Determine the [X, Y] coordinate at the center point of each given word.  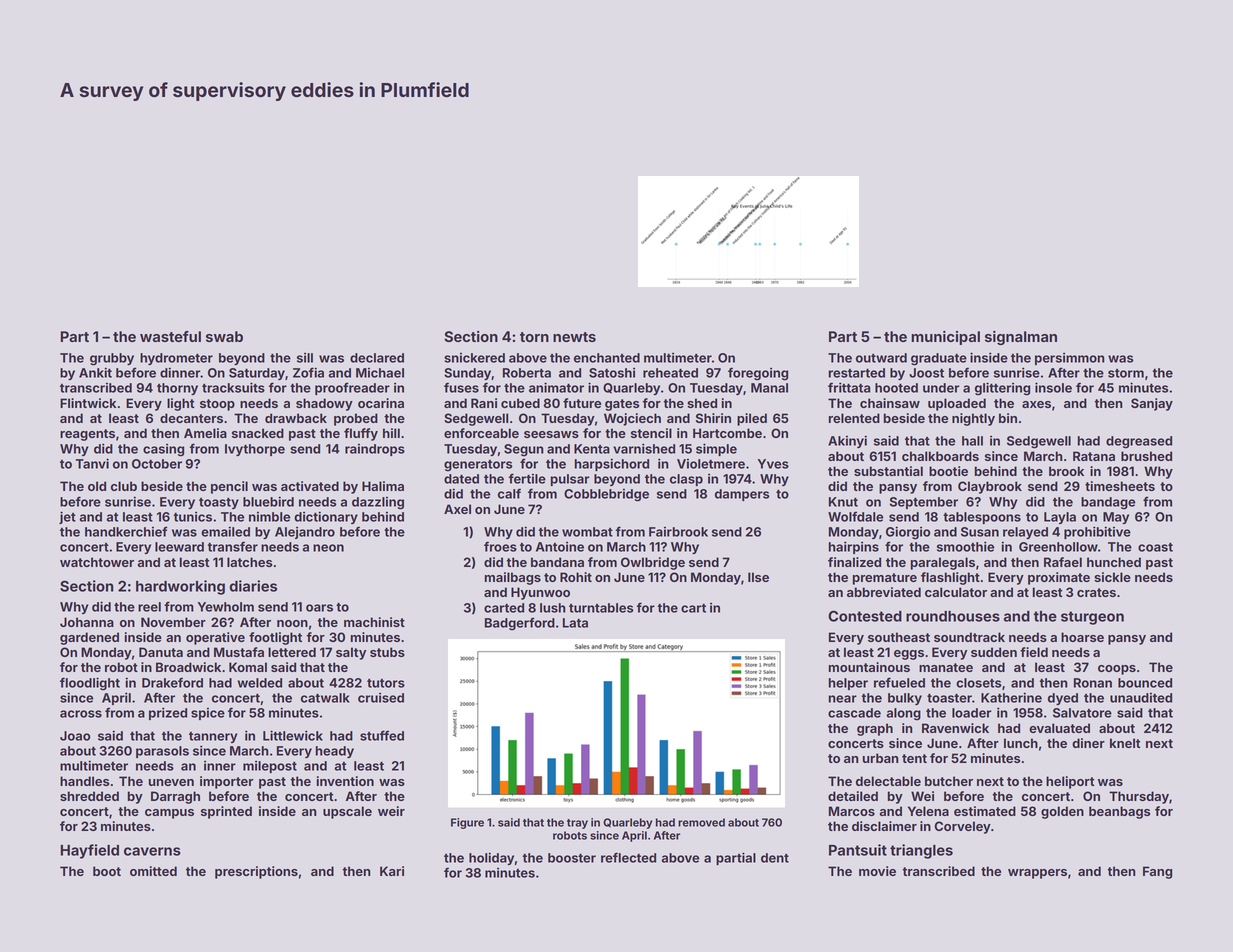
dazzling [378, 503]
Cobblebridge [606, 495]
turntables [601, 608]
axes [1036, 404]
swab [224, 336]
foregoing [758, 374]
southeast [899, 637]
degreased [1139, 442]
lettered [292, 652]
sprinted [226, 812]
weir [391, 811]
